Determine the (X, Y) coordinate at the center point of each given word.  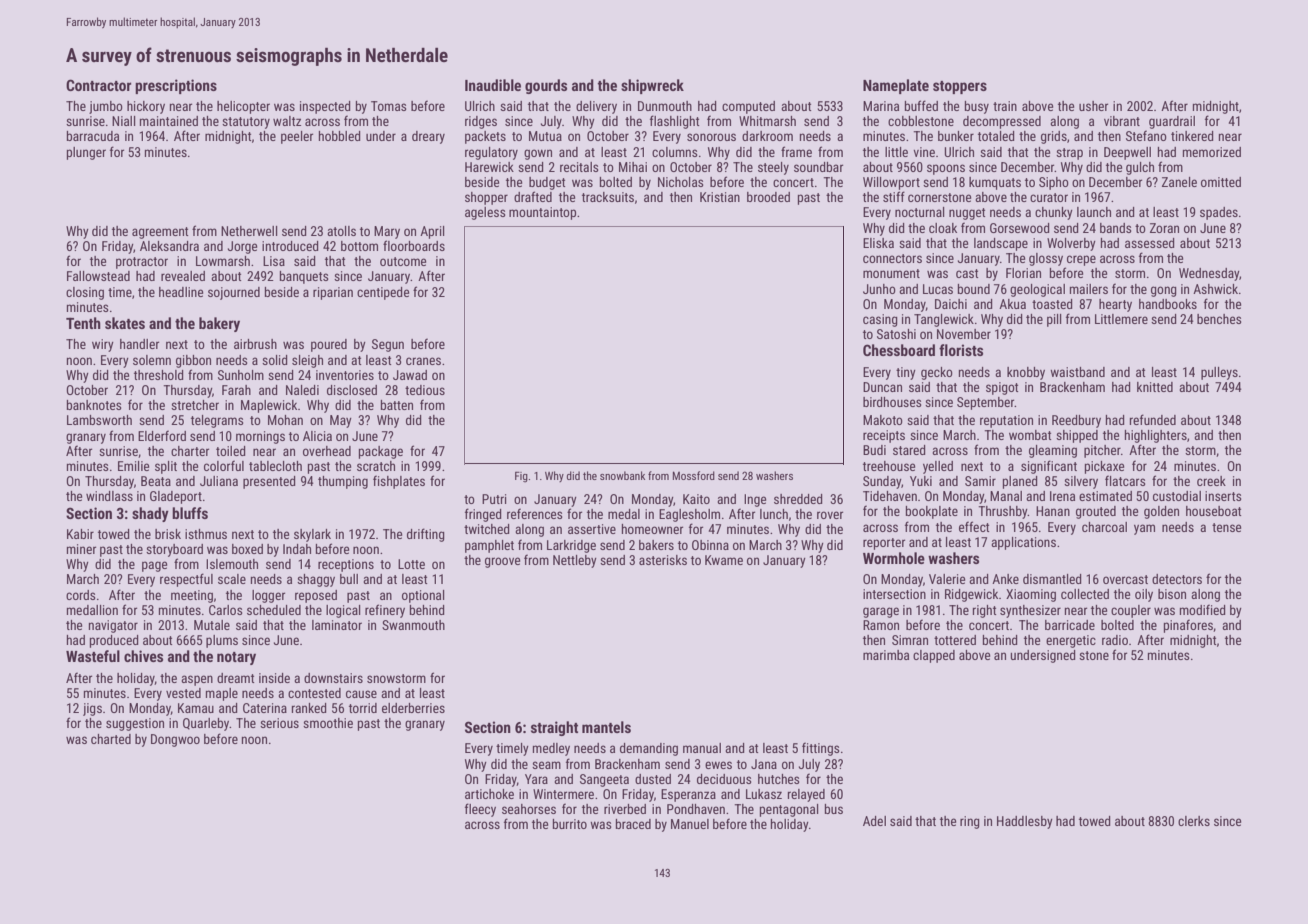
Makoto (883, 420)
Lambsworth (99, 420)
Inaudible (493, 85)
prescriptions (176, 86)
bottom (359, 246)
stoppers (960, 87)
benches (1219, 319)
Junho (879, 289)
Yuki (921, 481)
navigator (113, 626)
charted (111, 739)
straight (554, 728)
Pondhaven (696, 809)
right (984, 611)
